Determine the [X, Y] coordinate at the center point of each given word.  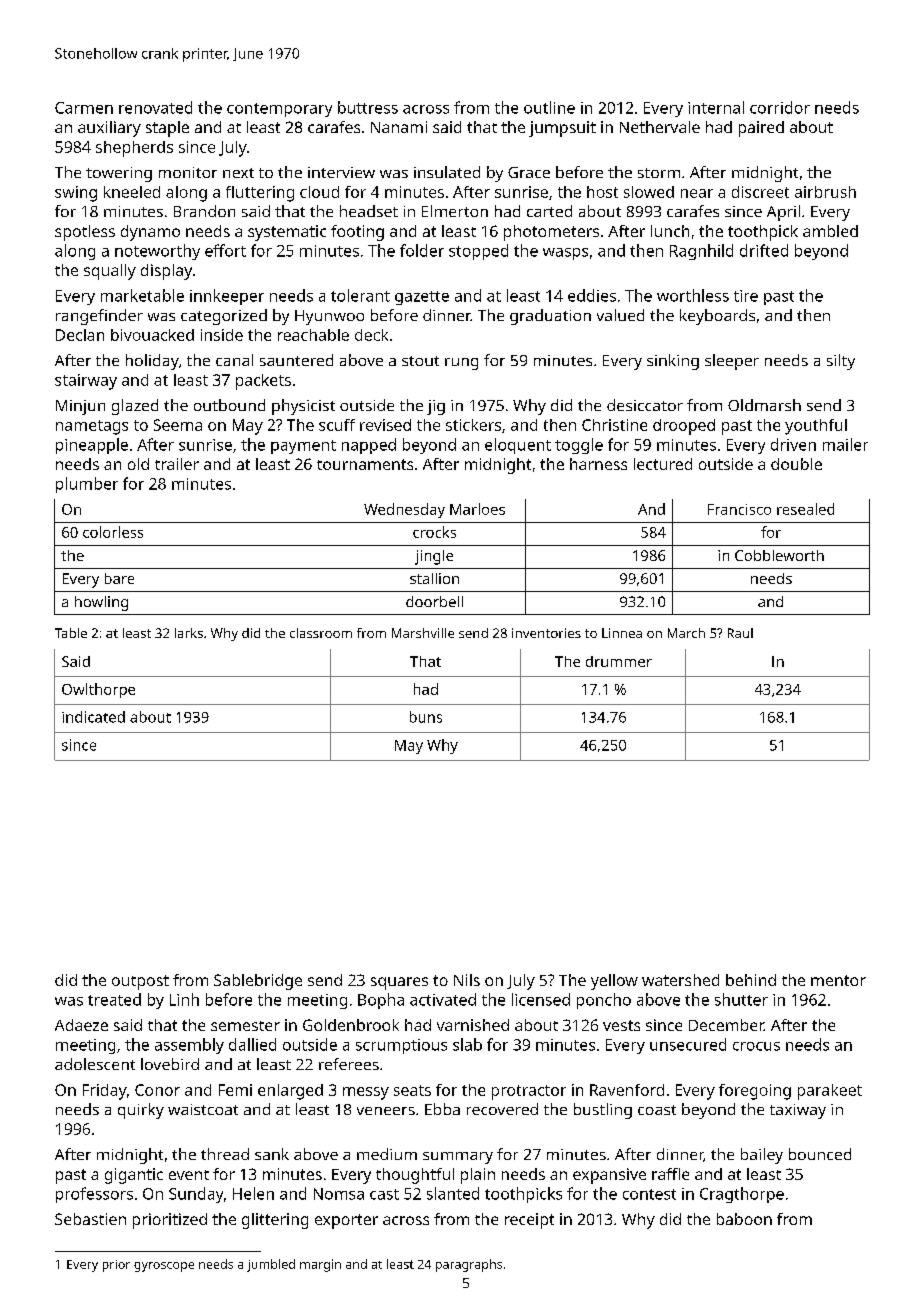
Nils [467, 980]
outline [549, 107]
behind [751, 980]
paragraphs [469, 1265]
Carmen [84, 108]
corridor [780, 107]
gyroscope [164, 1267]
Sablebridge [258, 982]
